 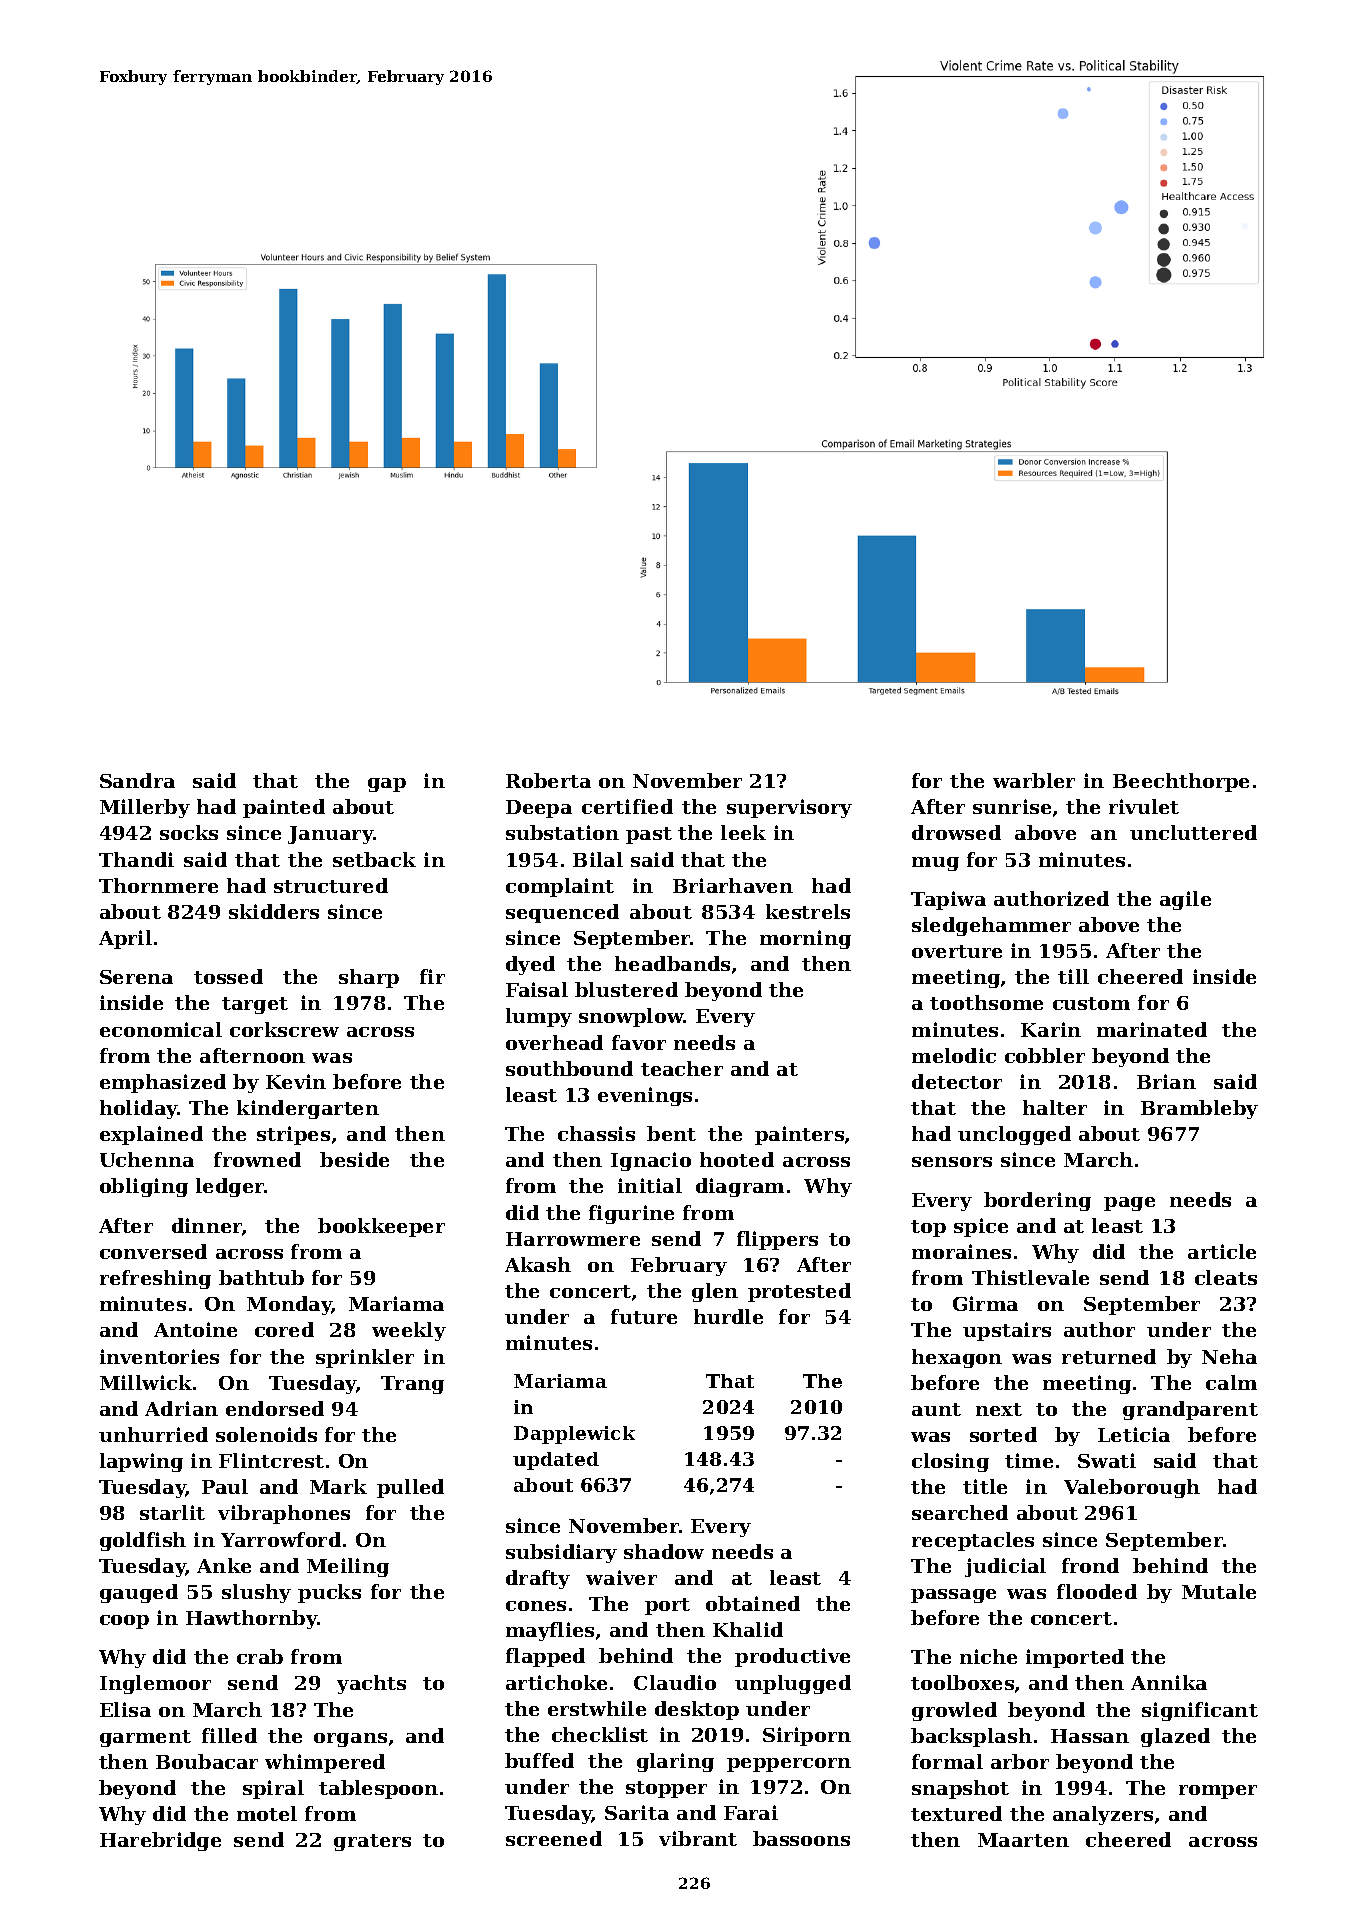 I want to click on screened, so click(x=554, y=1838).
